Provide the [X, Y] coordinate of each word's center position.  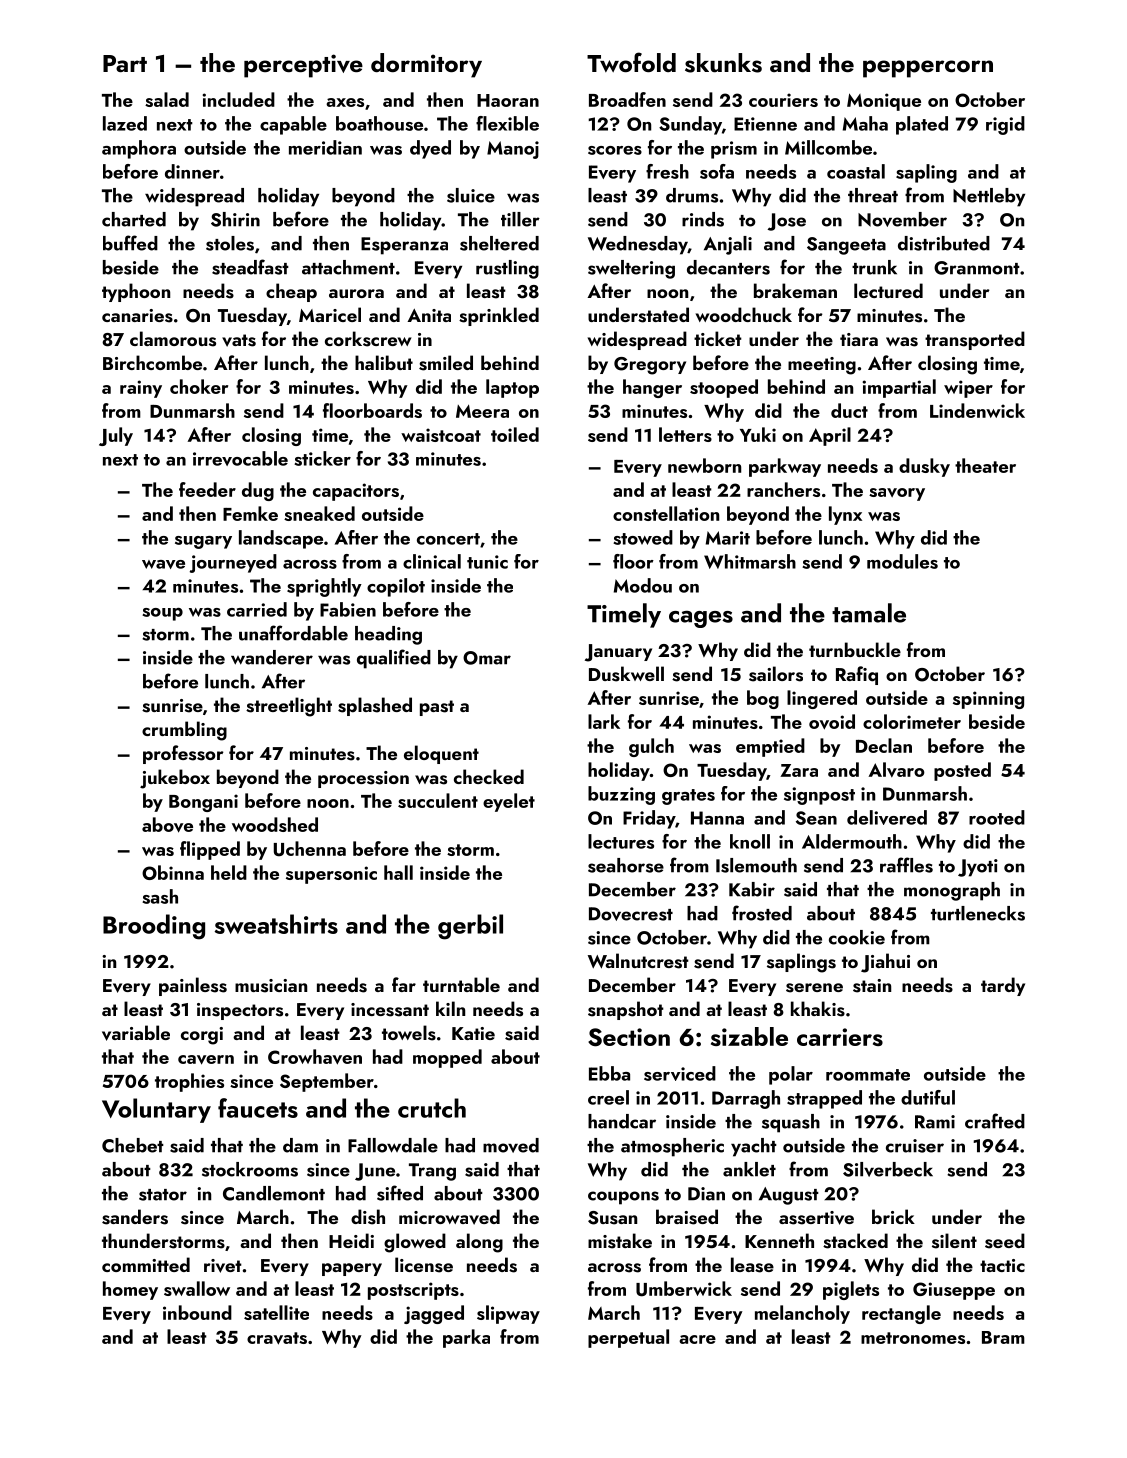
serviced [680, 1073]
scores [615, 150]
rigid [1005, 125]
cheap [291, 292]
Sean [816, 818]
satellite [276, 1312]
